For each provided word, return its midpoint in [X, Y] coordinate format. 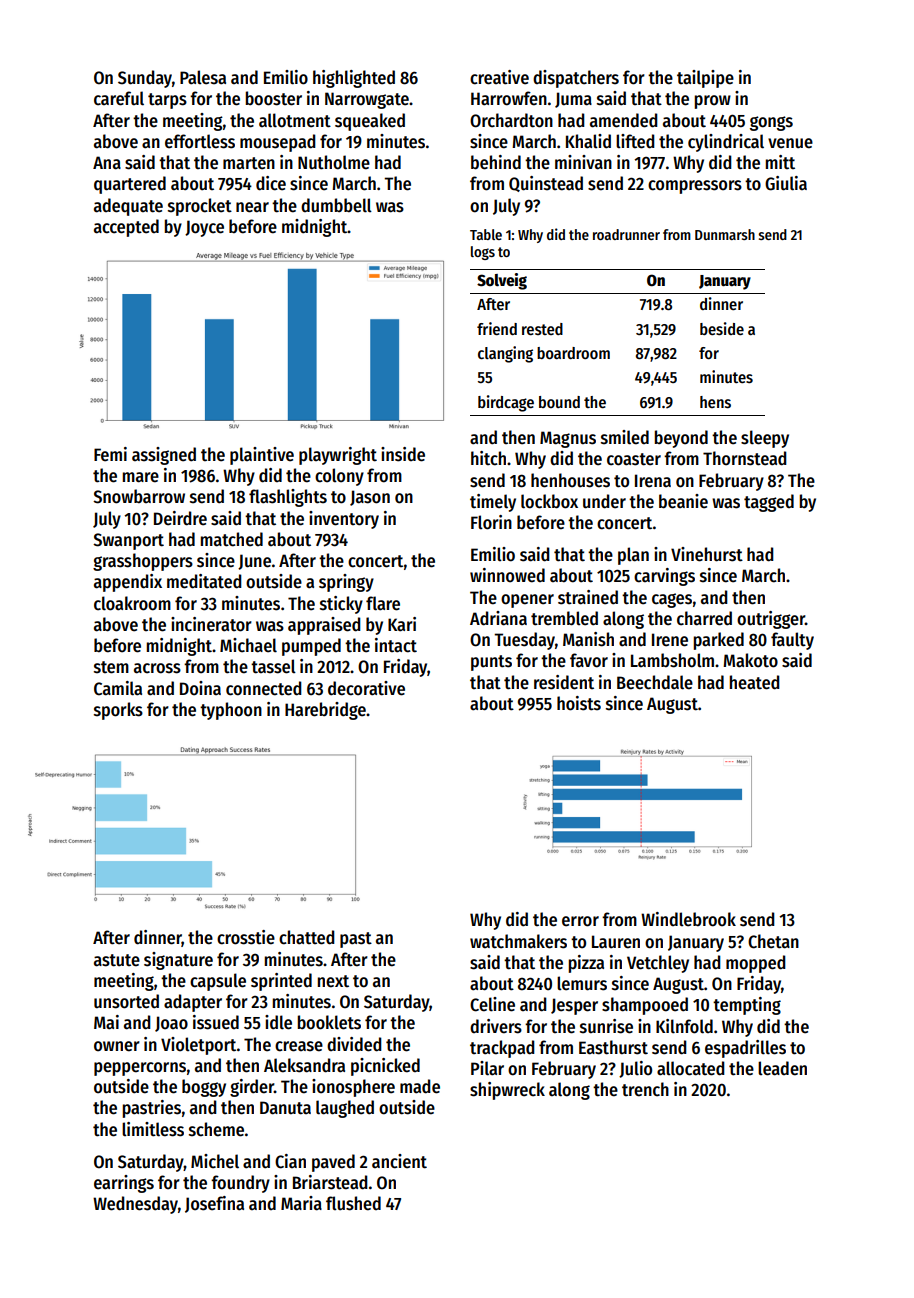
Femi [110, 454]
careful [119, 98]
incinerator [211, 624]
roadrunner [626, 234]
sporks [118, 711]
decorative [366, 688]
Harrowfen [509, 98]
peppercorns [140, 1069]
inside [403, 454]
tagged [769, 503]
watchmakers [518, 941]
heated [754, 682]
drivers [496, 1026]
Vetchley [658, 964]
